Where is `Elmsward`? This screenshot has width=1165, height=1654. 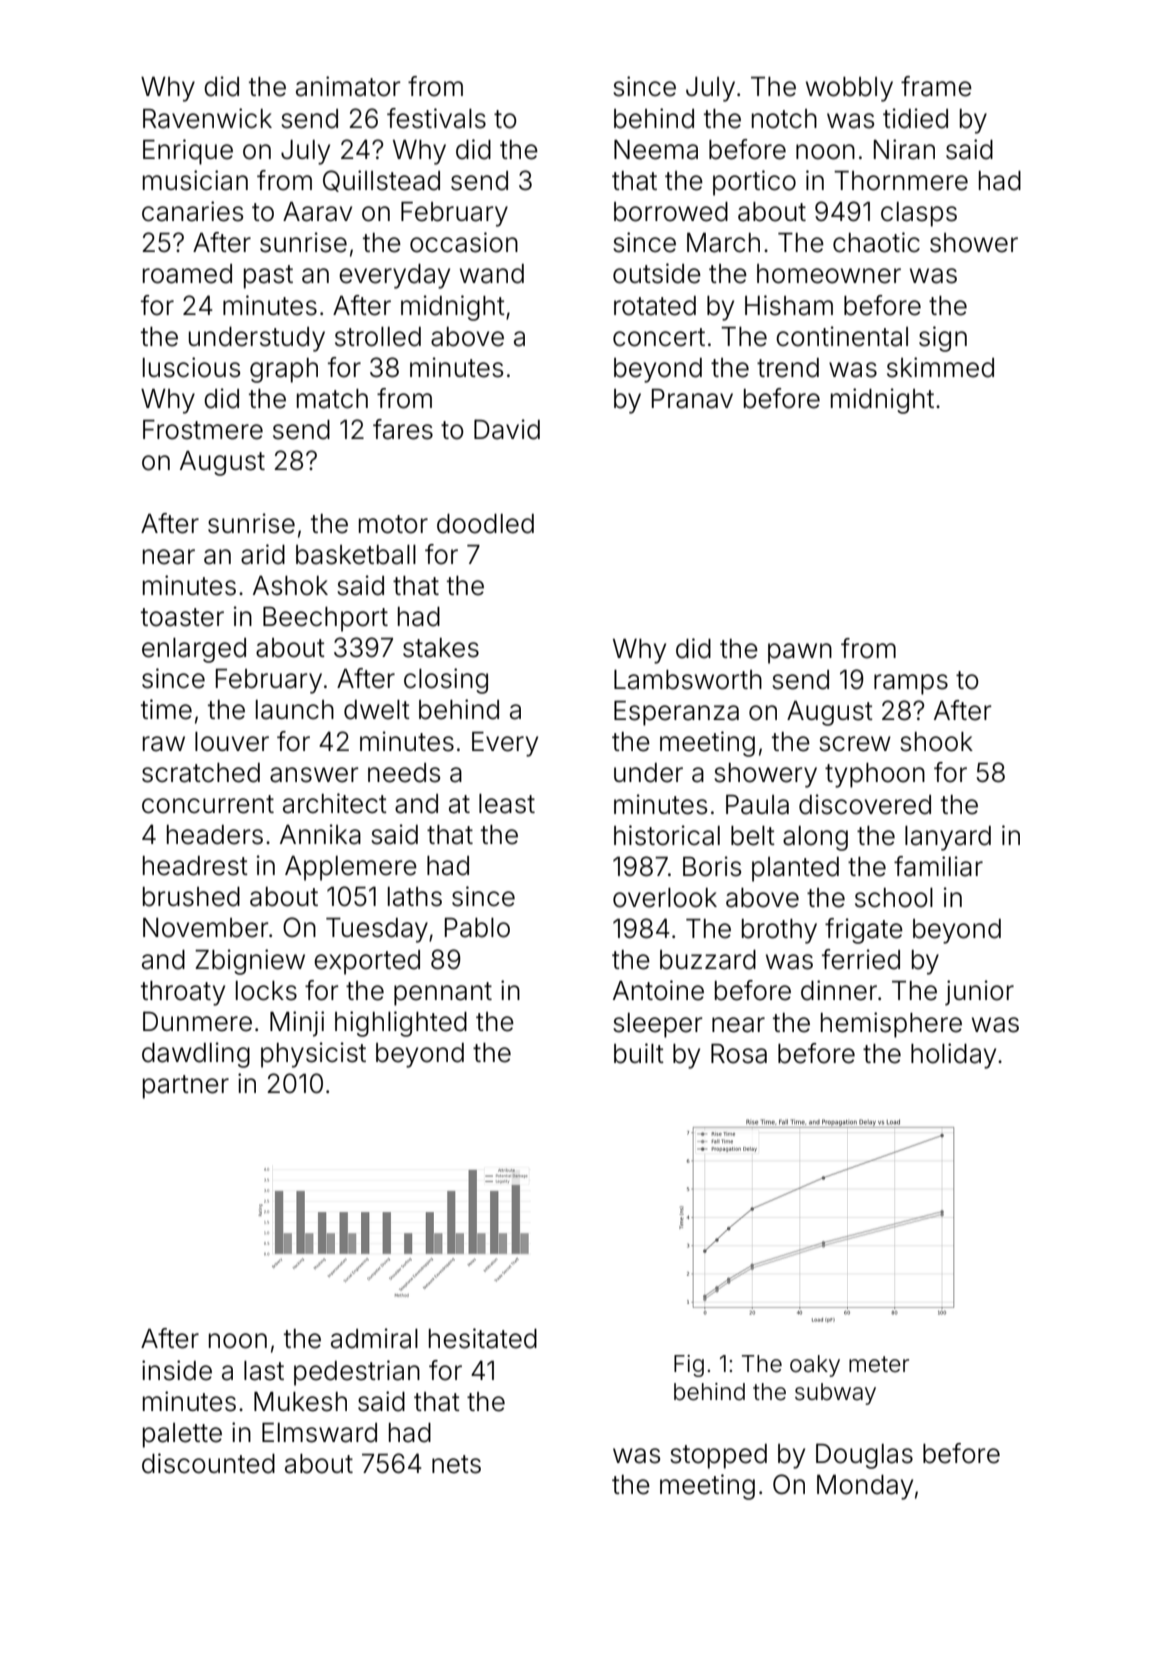
Elmsward is located at coordinates (319, 1433).
